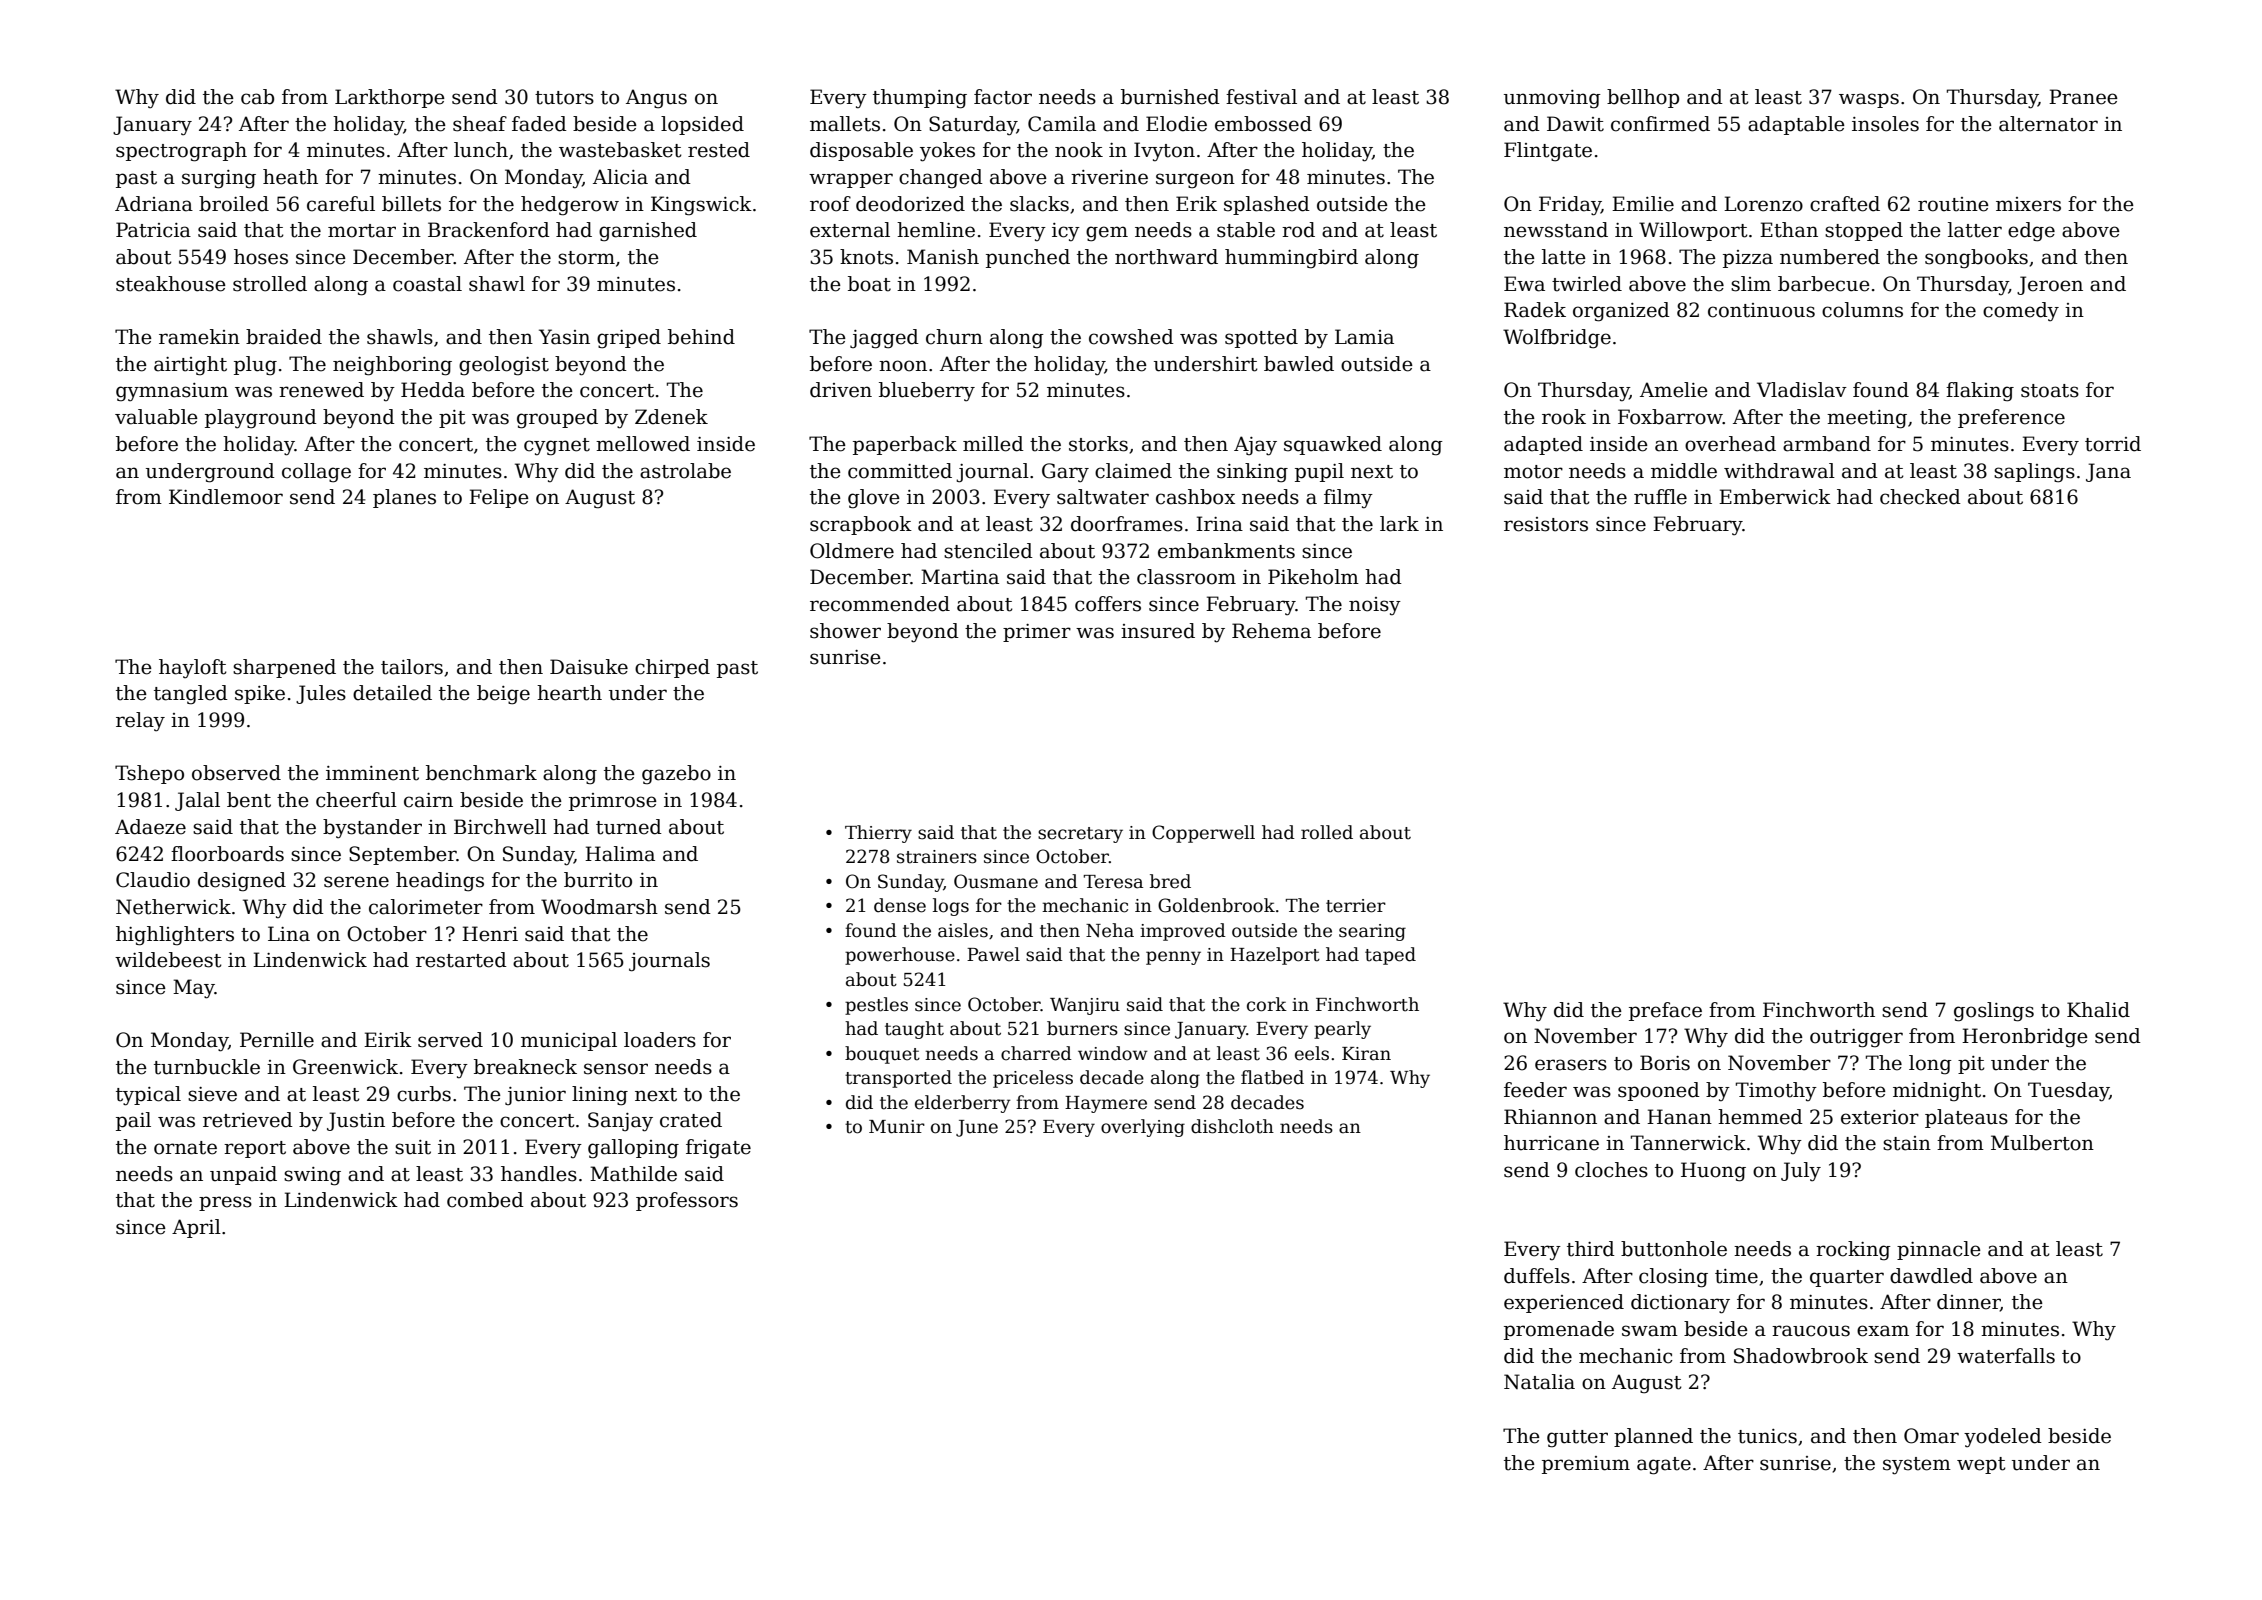 Image resolution: width=2262 pixels, height=1600 pixels. What do you see at coordinates (196, 1228) in the screenshot?
I see `April` at bounding box center [196, 1228].
